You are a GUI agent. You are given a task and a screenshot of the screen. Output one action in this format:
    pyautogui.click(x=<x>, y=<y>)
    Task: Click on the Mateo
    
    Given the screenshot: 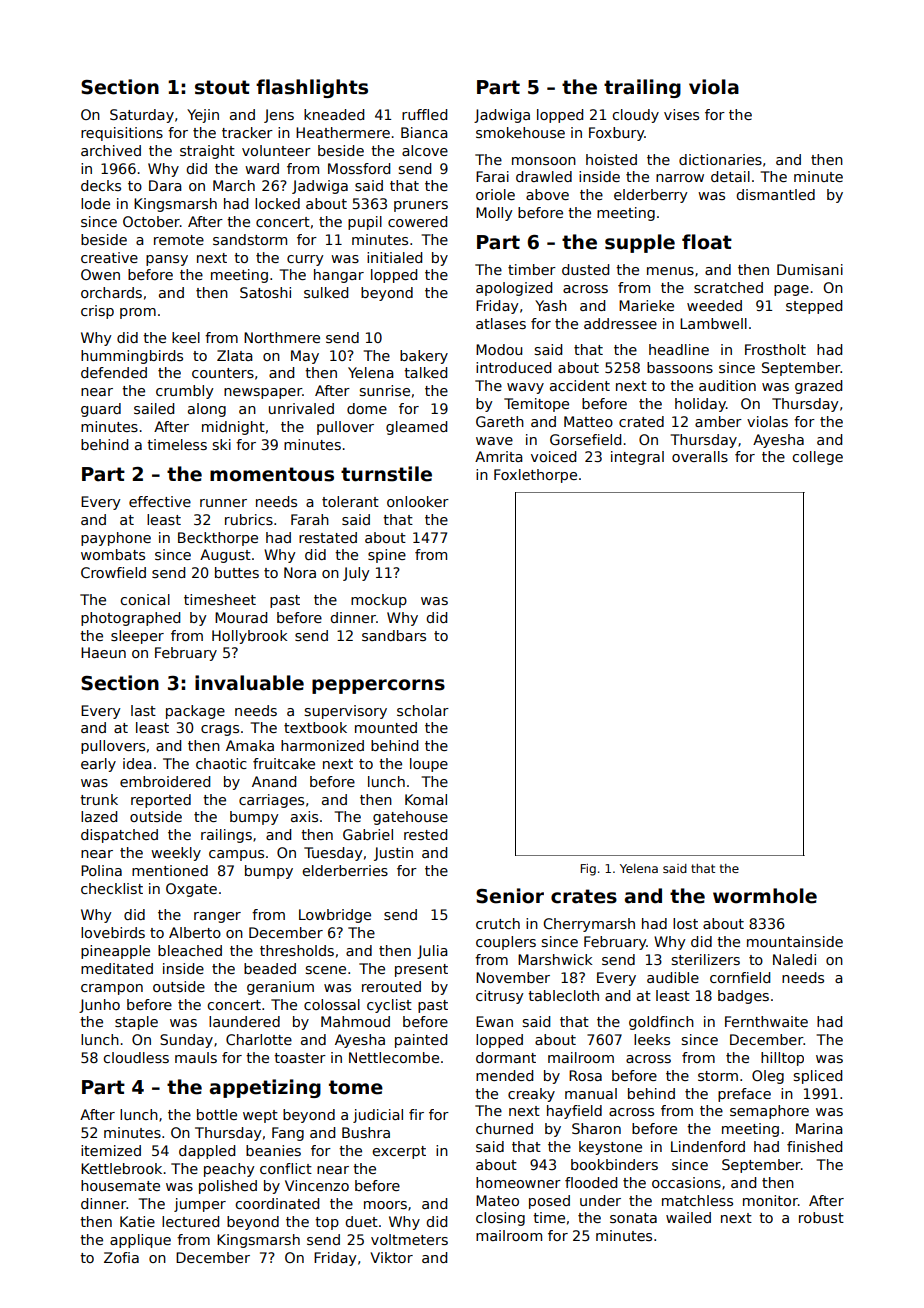 What is the action you would take?
    pyautogui.click(x=497, y=1200)
